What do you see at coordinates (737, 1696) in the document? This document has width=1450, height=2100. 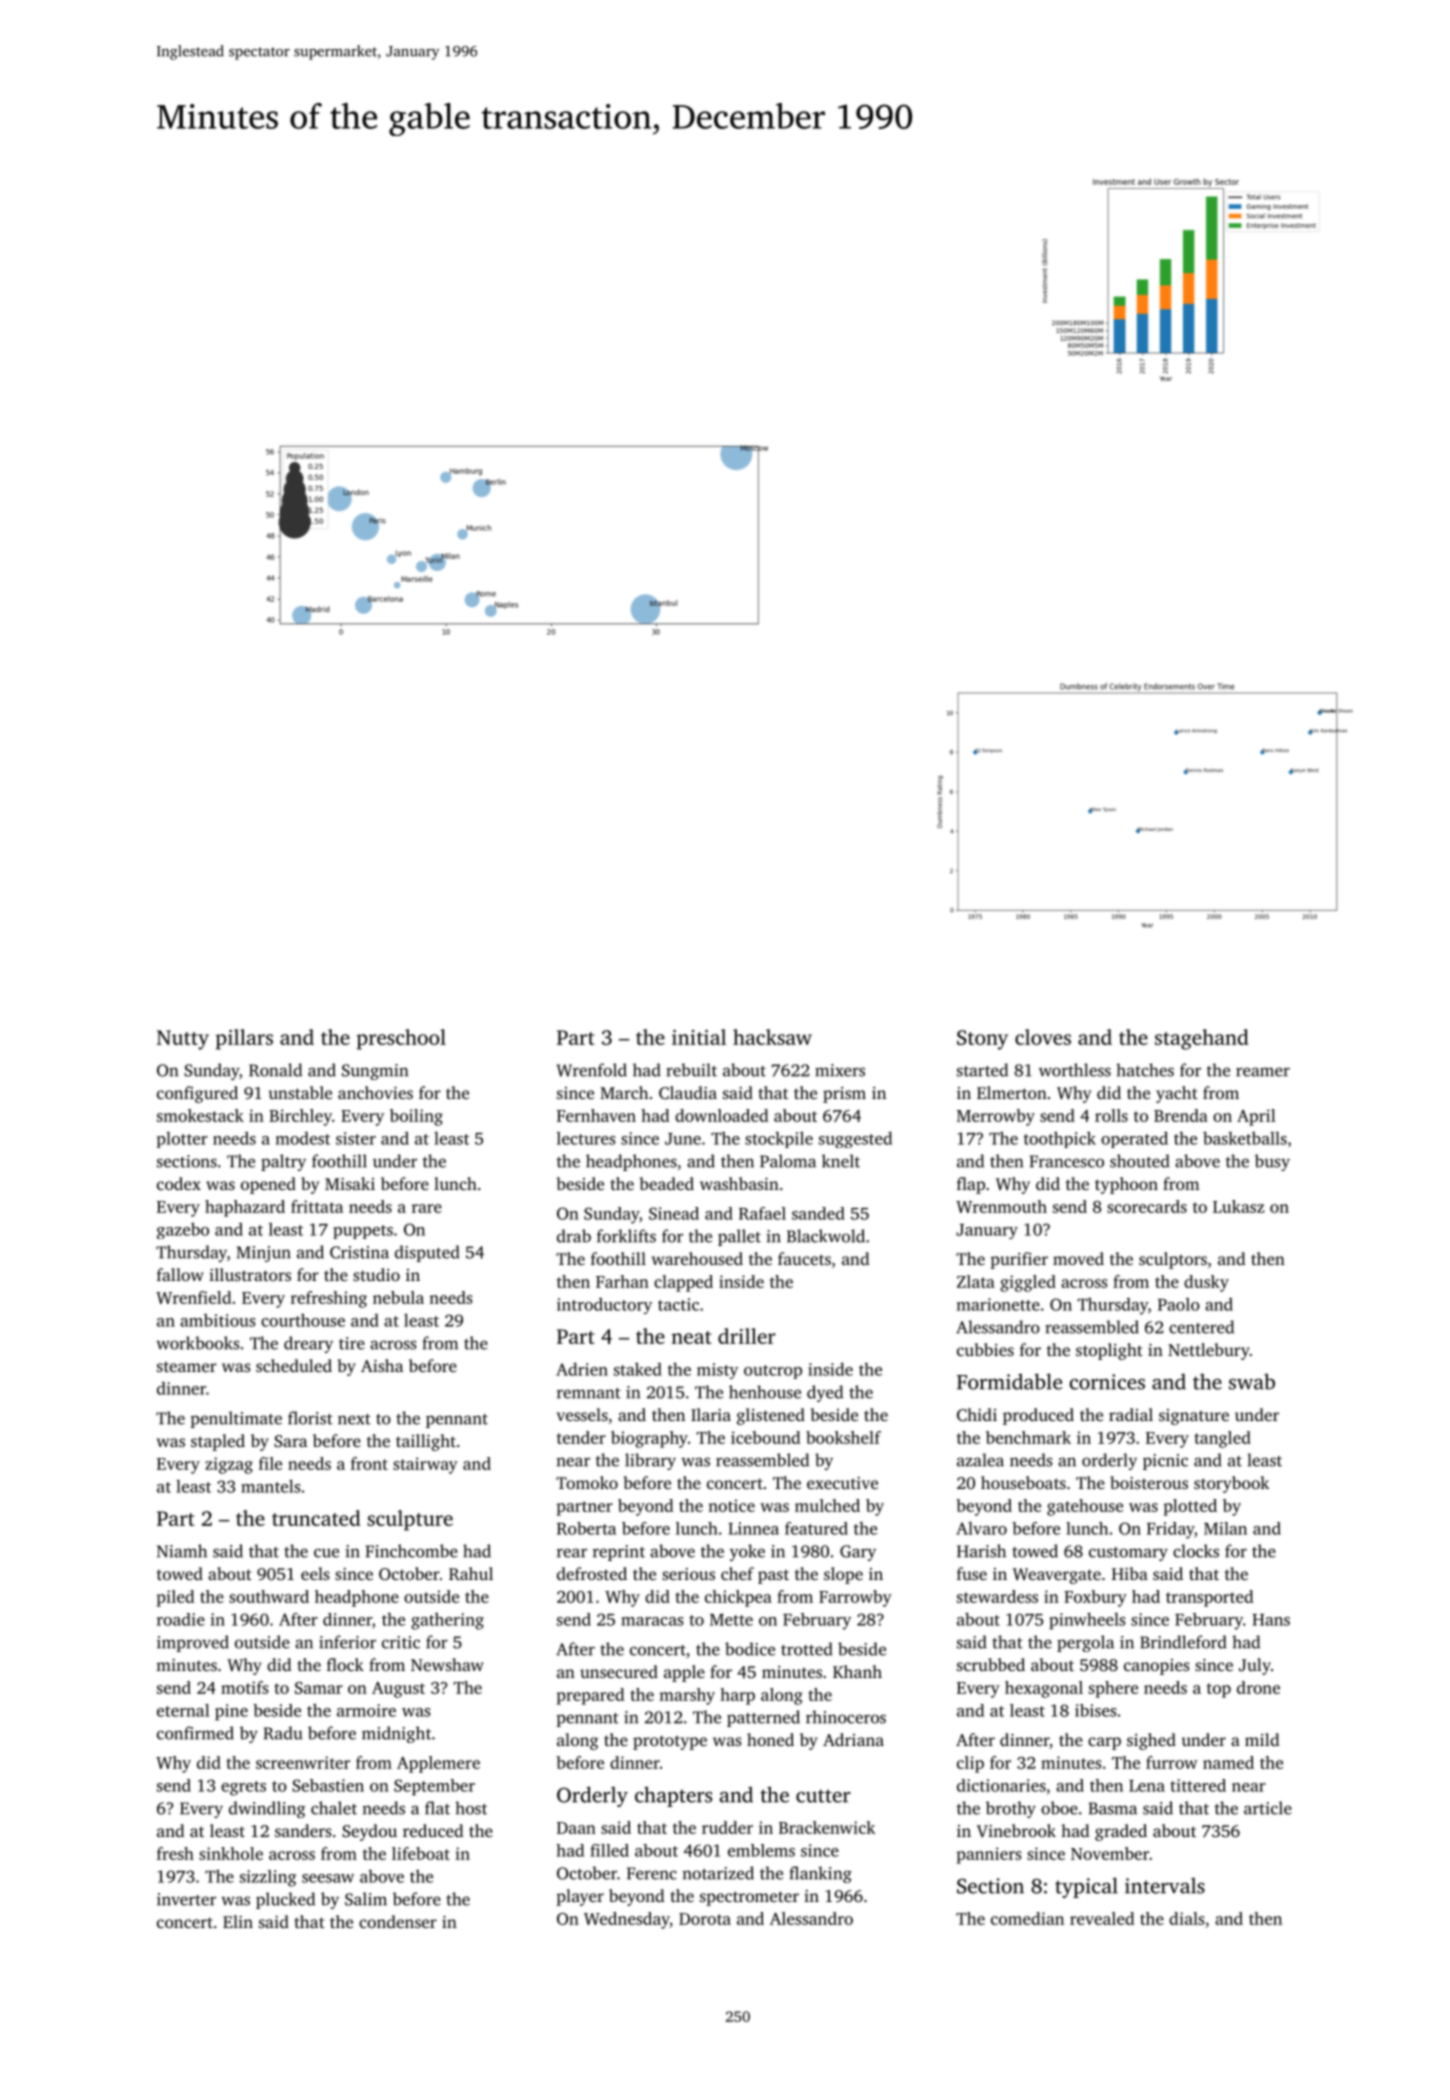 I see `harp` at bounding box center [737, 1696].
